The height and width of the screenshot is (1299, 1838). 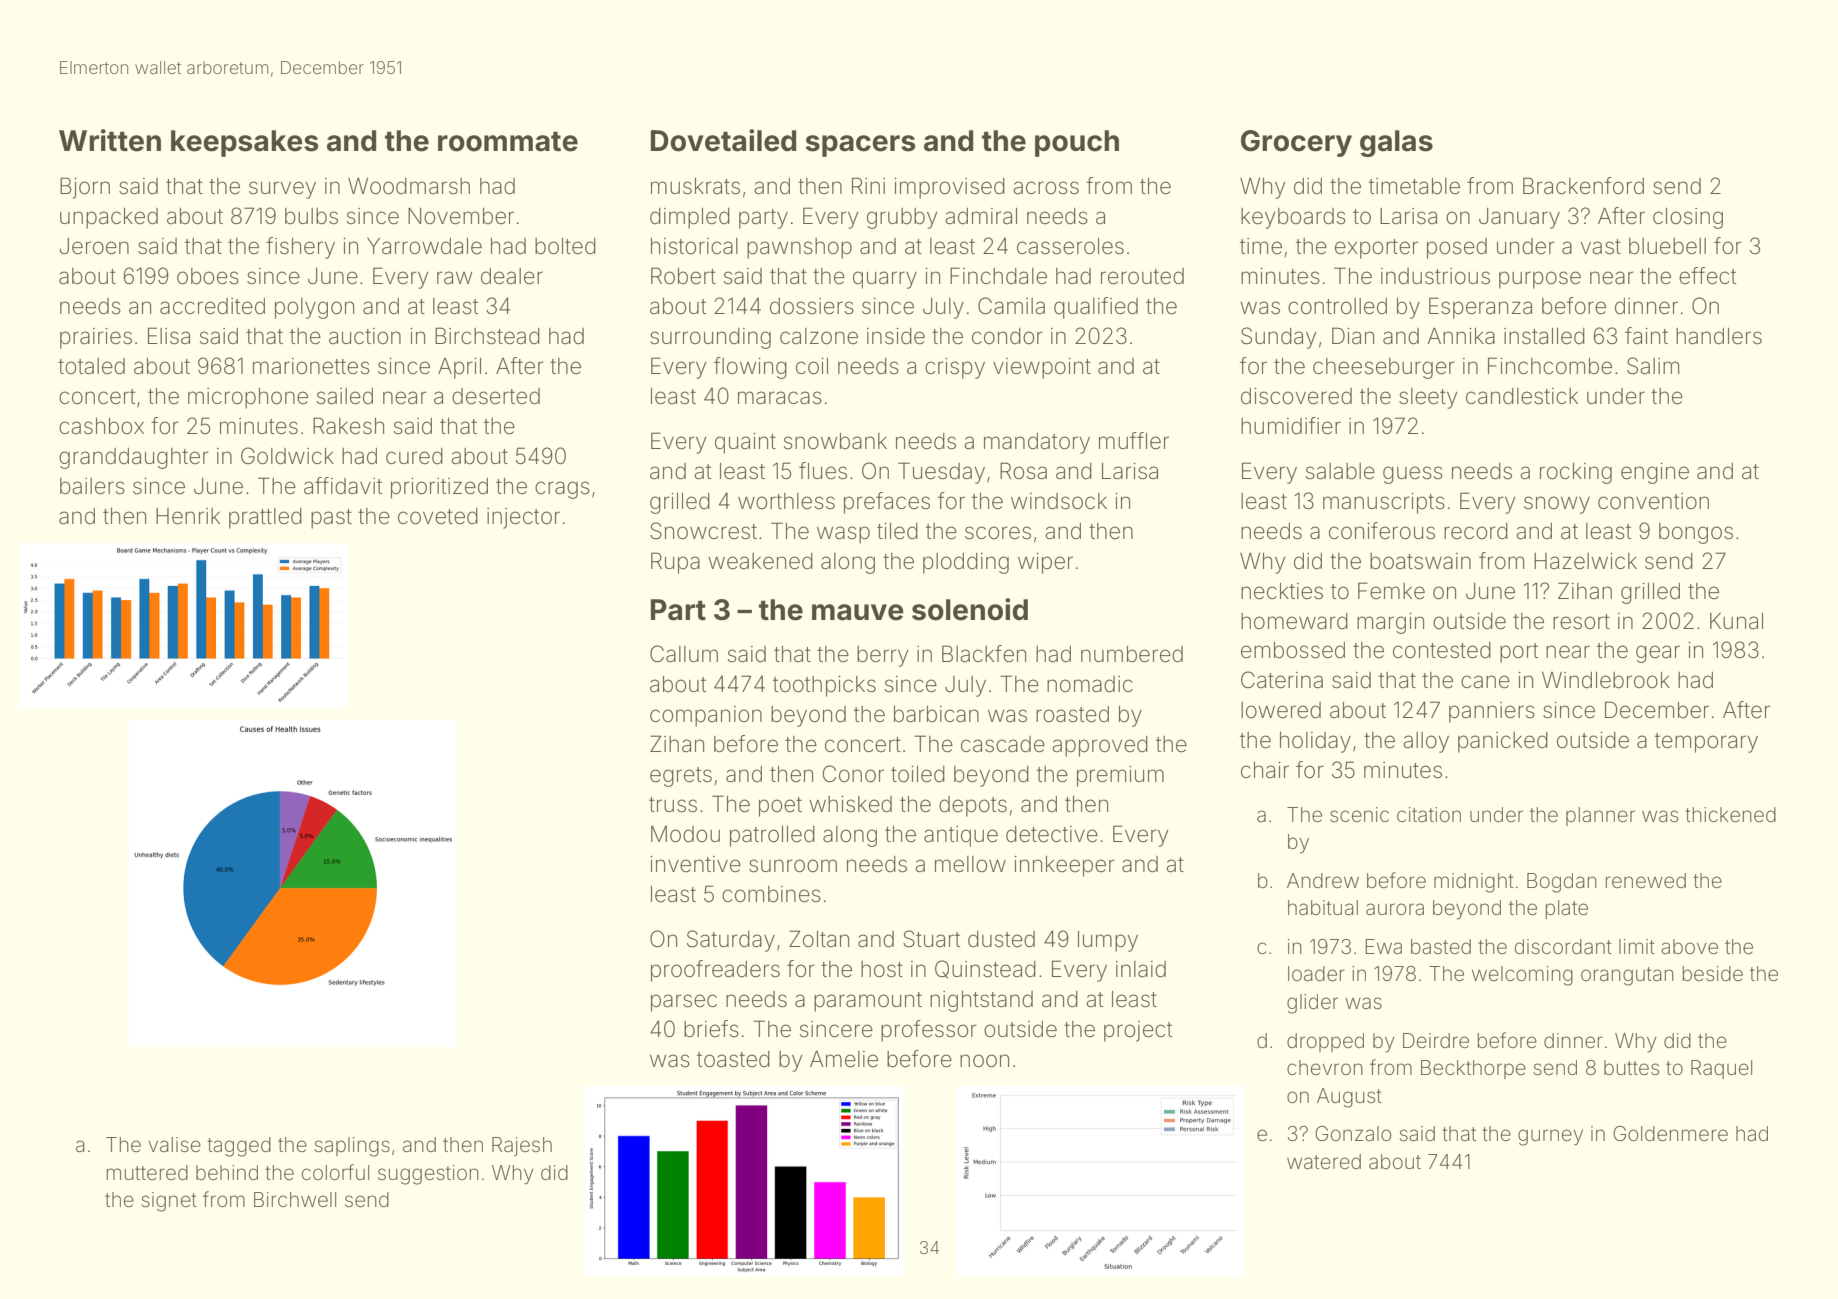 I want to click on snowbank, so click(x=835, y=441).
